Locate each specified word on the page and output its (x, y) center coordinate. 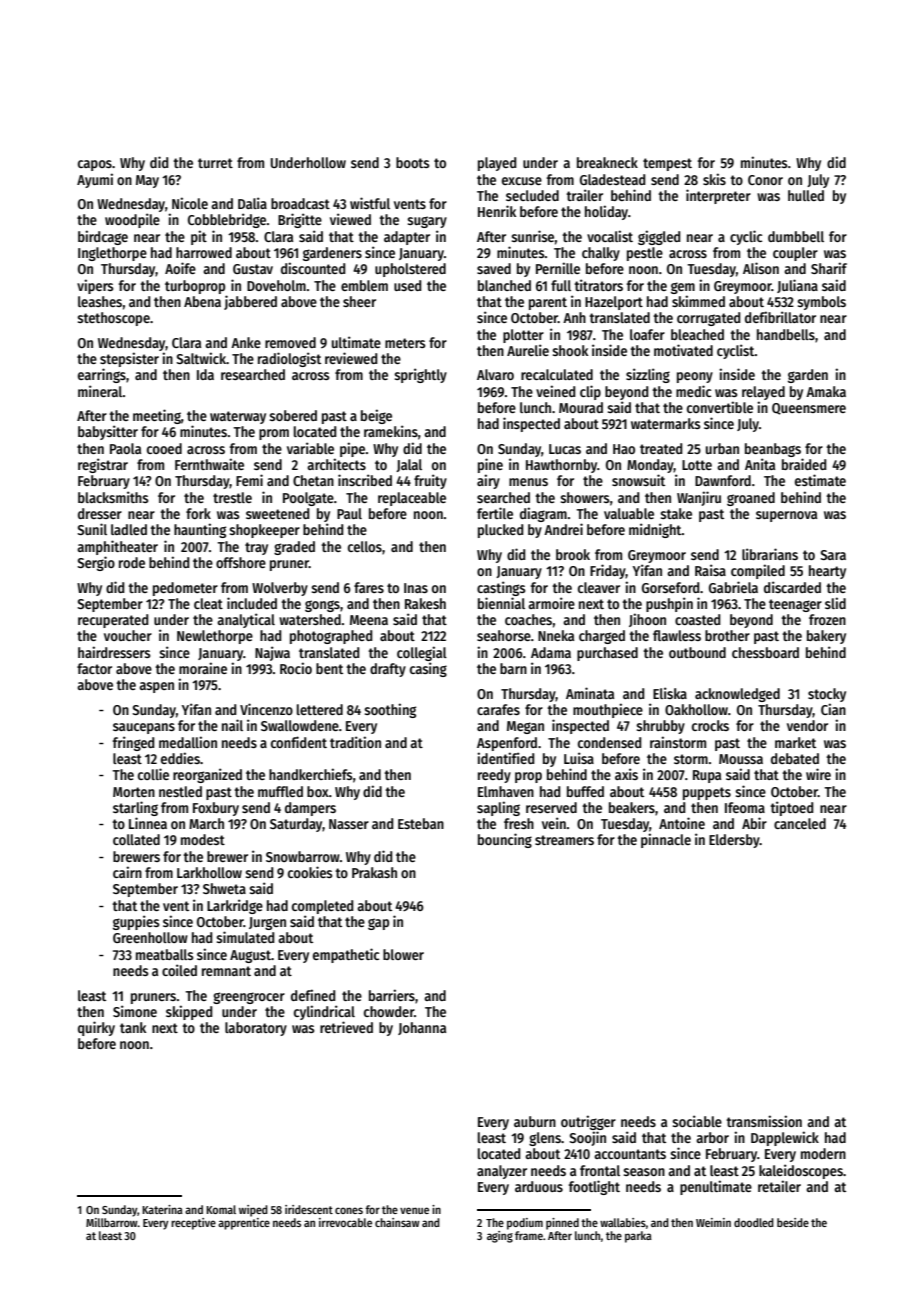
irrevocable (345, 1222)
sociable (697, 1121)
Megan (525, 727)
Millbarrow (112, 1222)
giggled (659, 237)
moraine (203, 668)
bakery (826, 637)
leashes (100, 301)
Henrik (497, 211)
